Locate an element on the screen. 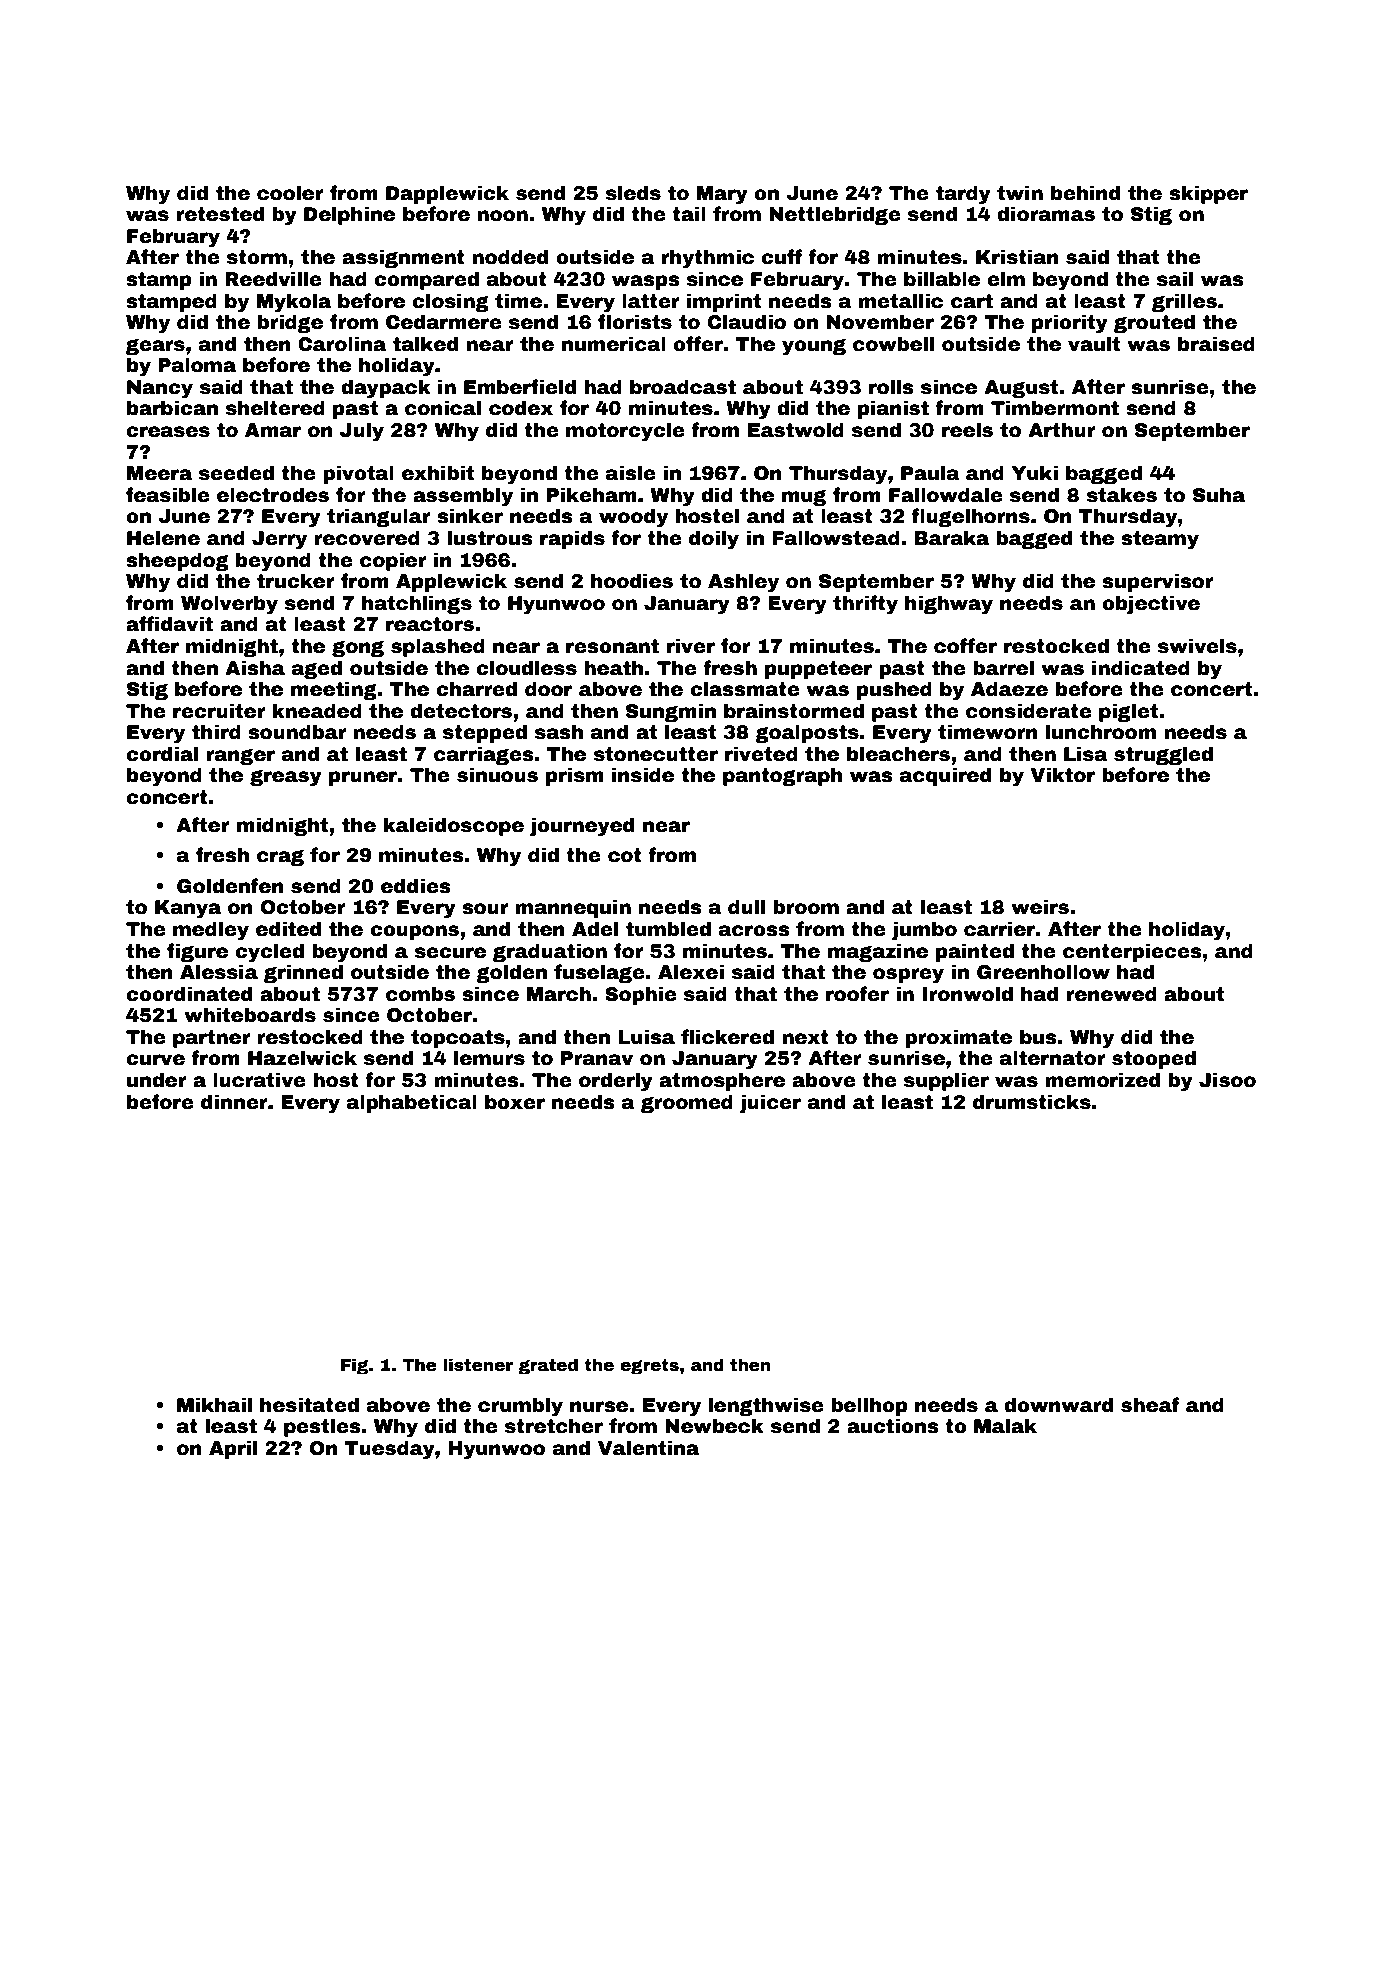  alphabetical is located at coordinates (412, 1103).
